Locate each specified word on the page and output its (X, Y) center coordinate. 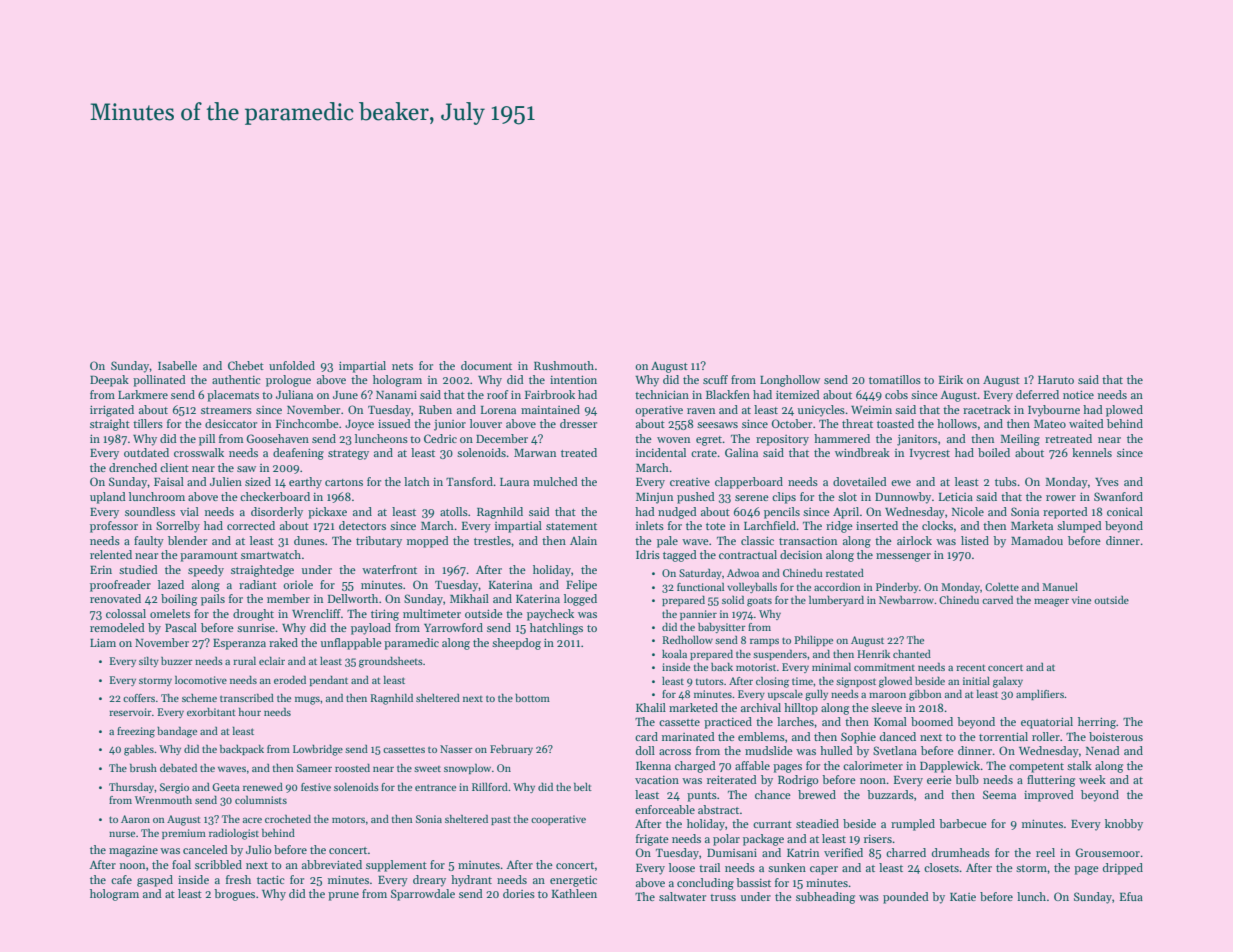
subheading (825, 898)
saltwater (682, 896)
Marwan (535, 453)
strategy (348, 455)
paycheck (550, 615)
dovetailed (860, 481)
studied (138, 569)
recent (971, 667)
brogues (234, 895)
